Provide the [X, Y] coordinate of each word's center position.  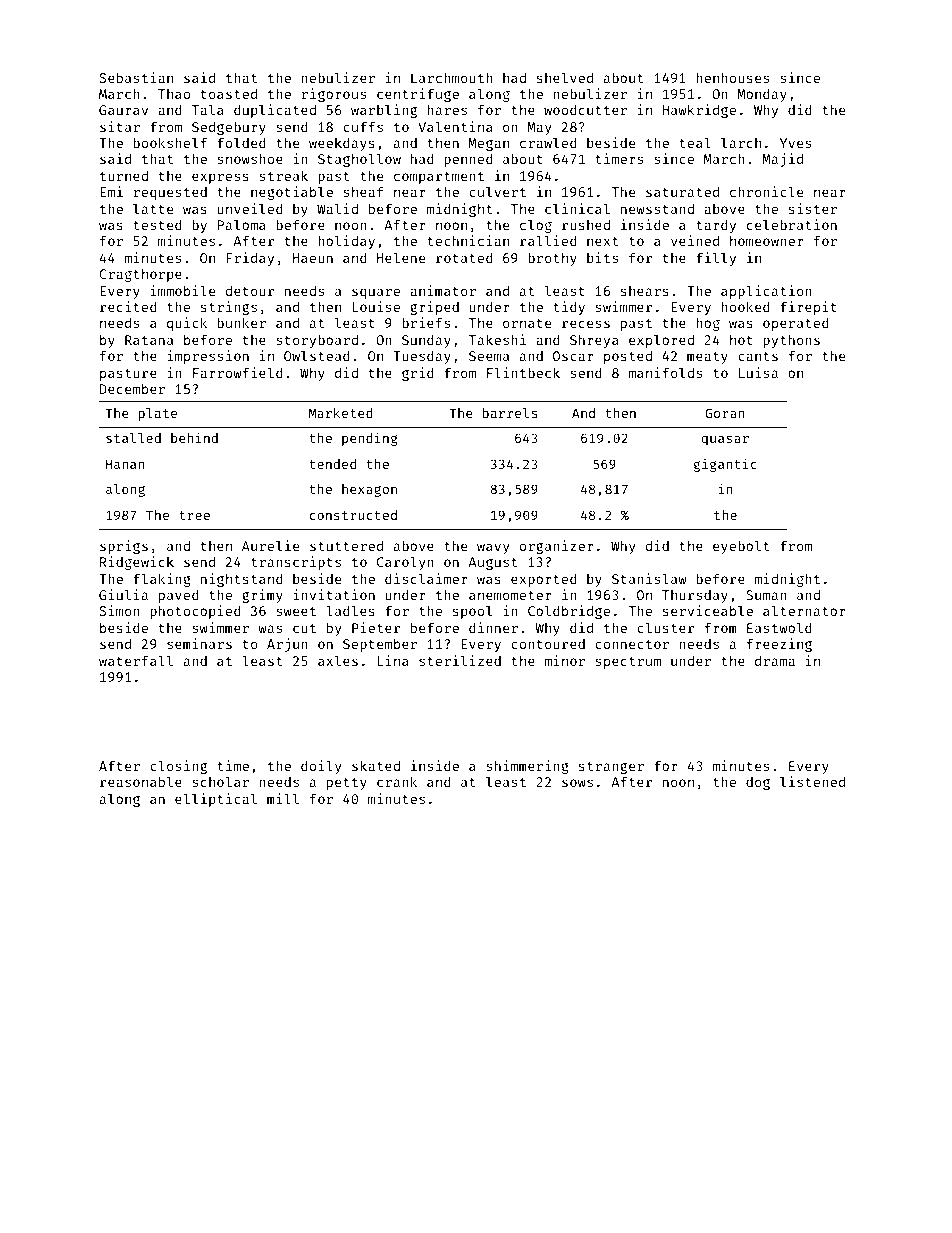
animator [443, 290]
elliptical [216, 800]
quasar [725, 440]
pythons [791, 341]
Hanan [125, 464]
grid [418, 374]
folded [241, 142]
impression [208, 357]
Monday [762, 95]
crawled [548, 142]
